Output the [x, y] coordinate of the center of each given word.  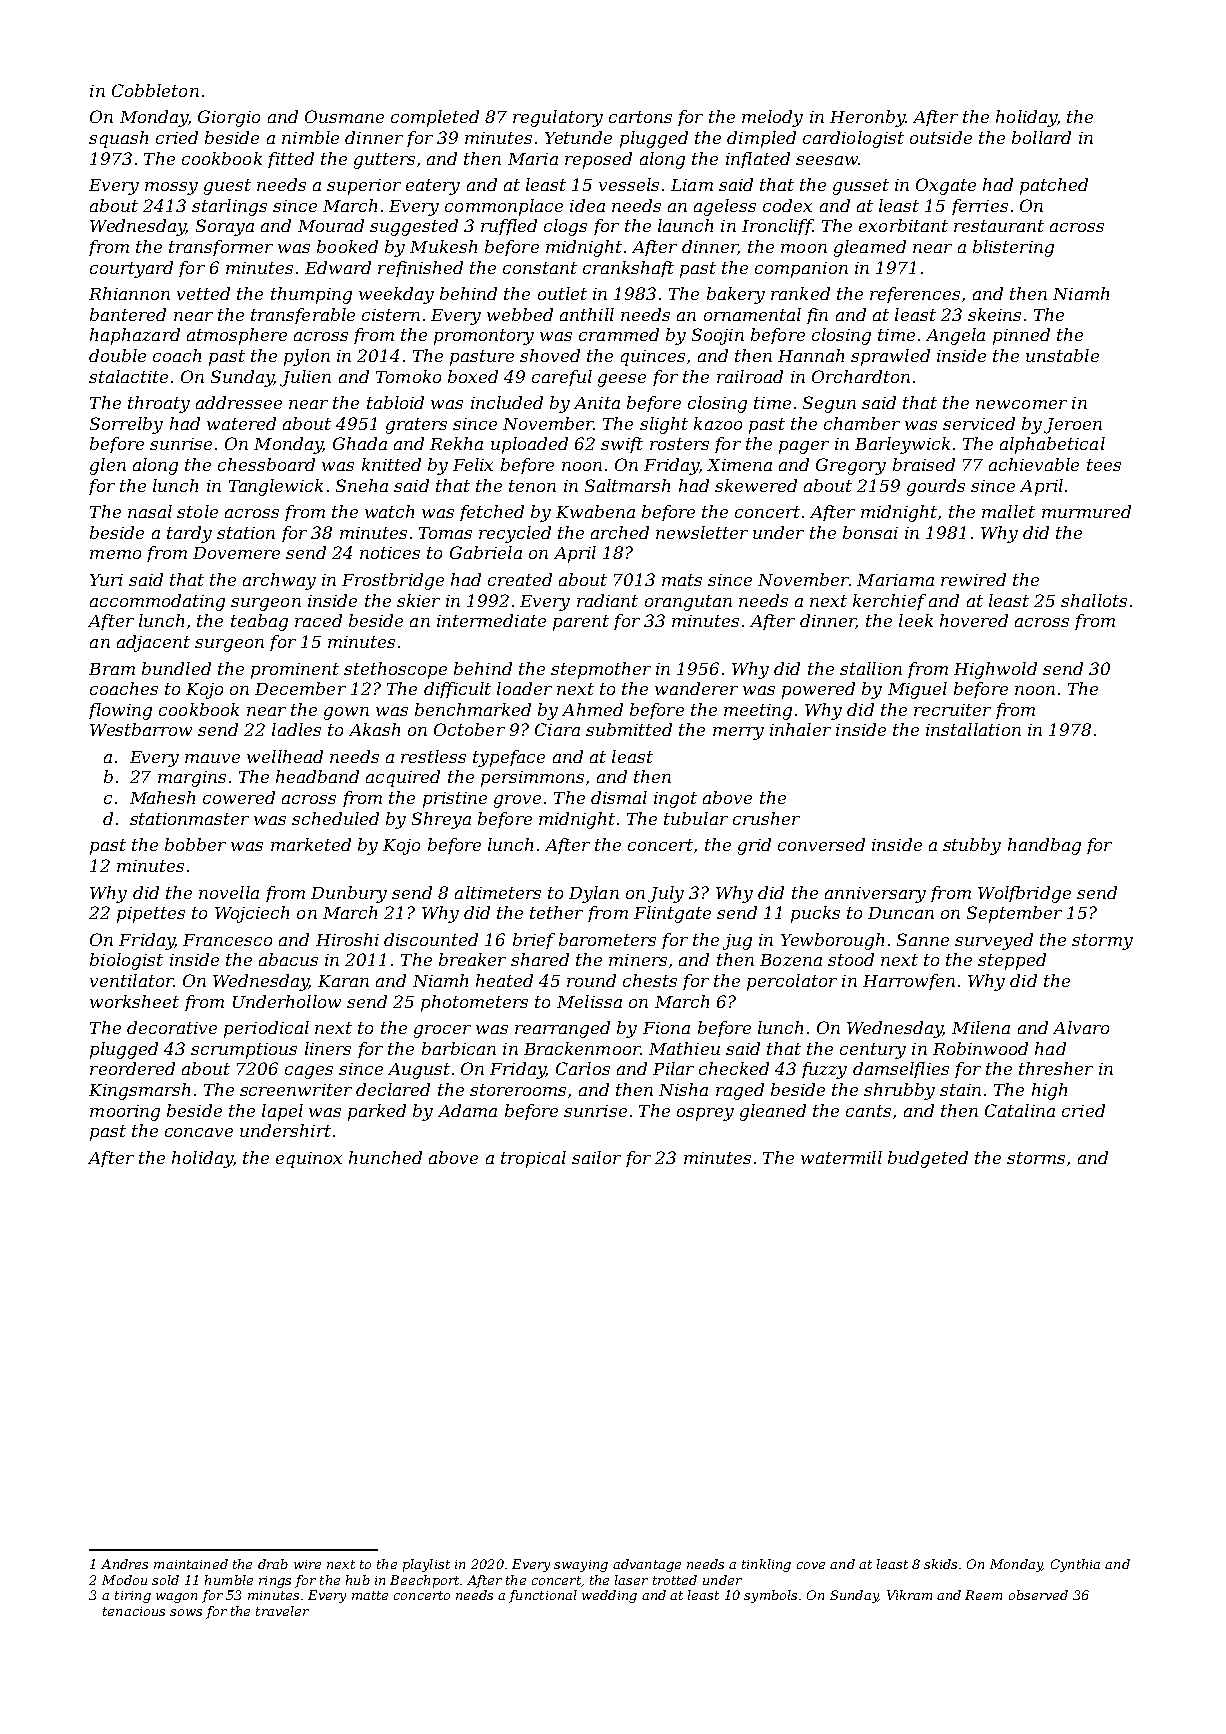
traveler [282, 1611]
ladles [296, 729]
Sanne [923, 939]
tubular [696, 818]
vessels [629, 184]
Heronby [867, 118]
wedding [609, 1596]
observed [1038, 1595]
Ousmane [344, 116]
